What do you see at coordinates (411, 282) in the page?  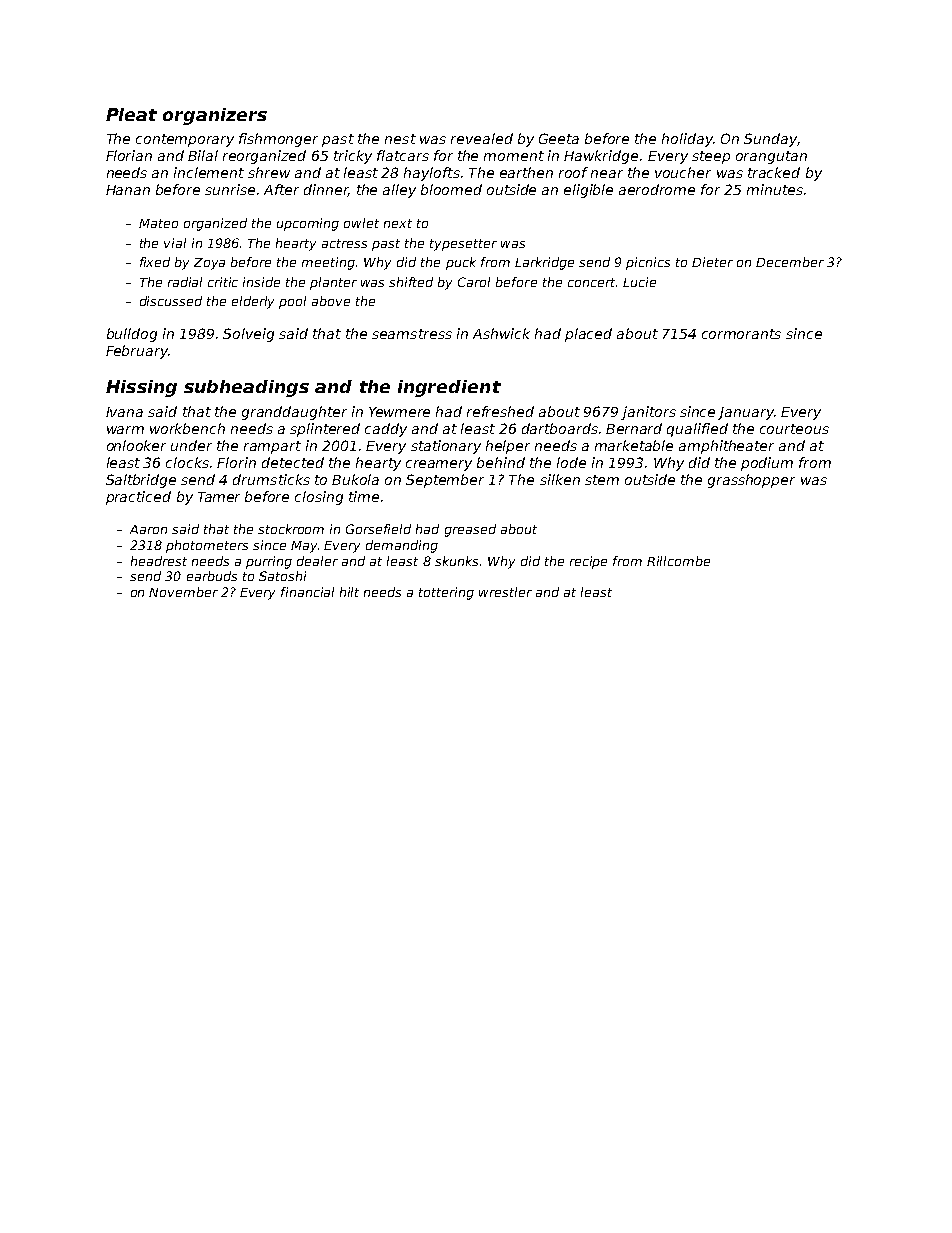 I see `shifted` at bounding box center [411, 282].
